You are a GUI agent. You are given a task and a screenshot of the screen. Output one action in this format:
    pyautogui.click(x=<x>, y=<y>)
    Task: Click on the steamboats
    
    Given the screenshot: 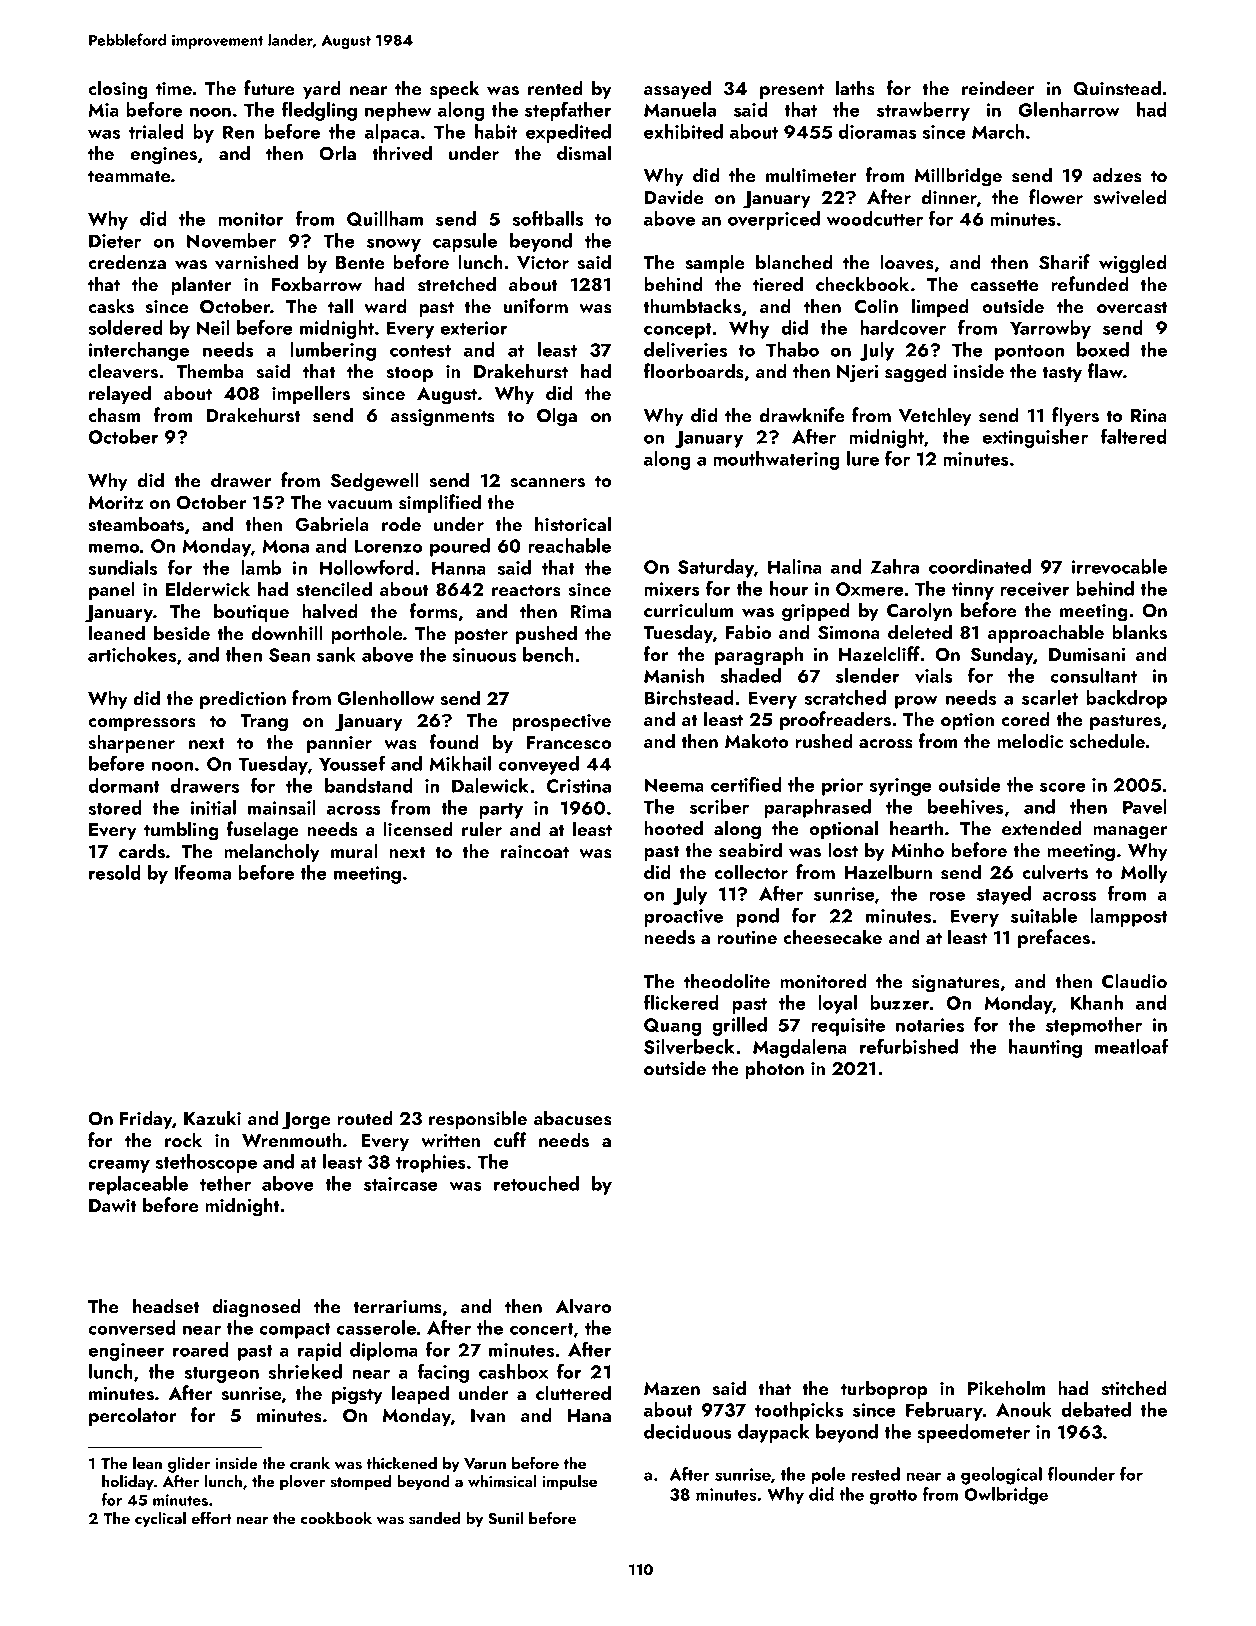 What is the action you would take?
    pyautogui.click(x=136, y=524)
